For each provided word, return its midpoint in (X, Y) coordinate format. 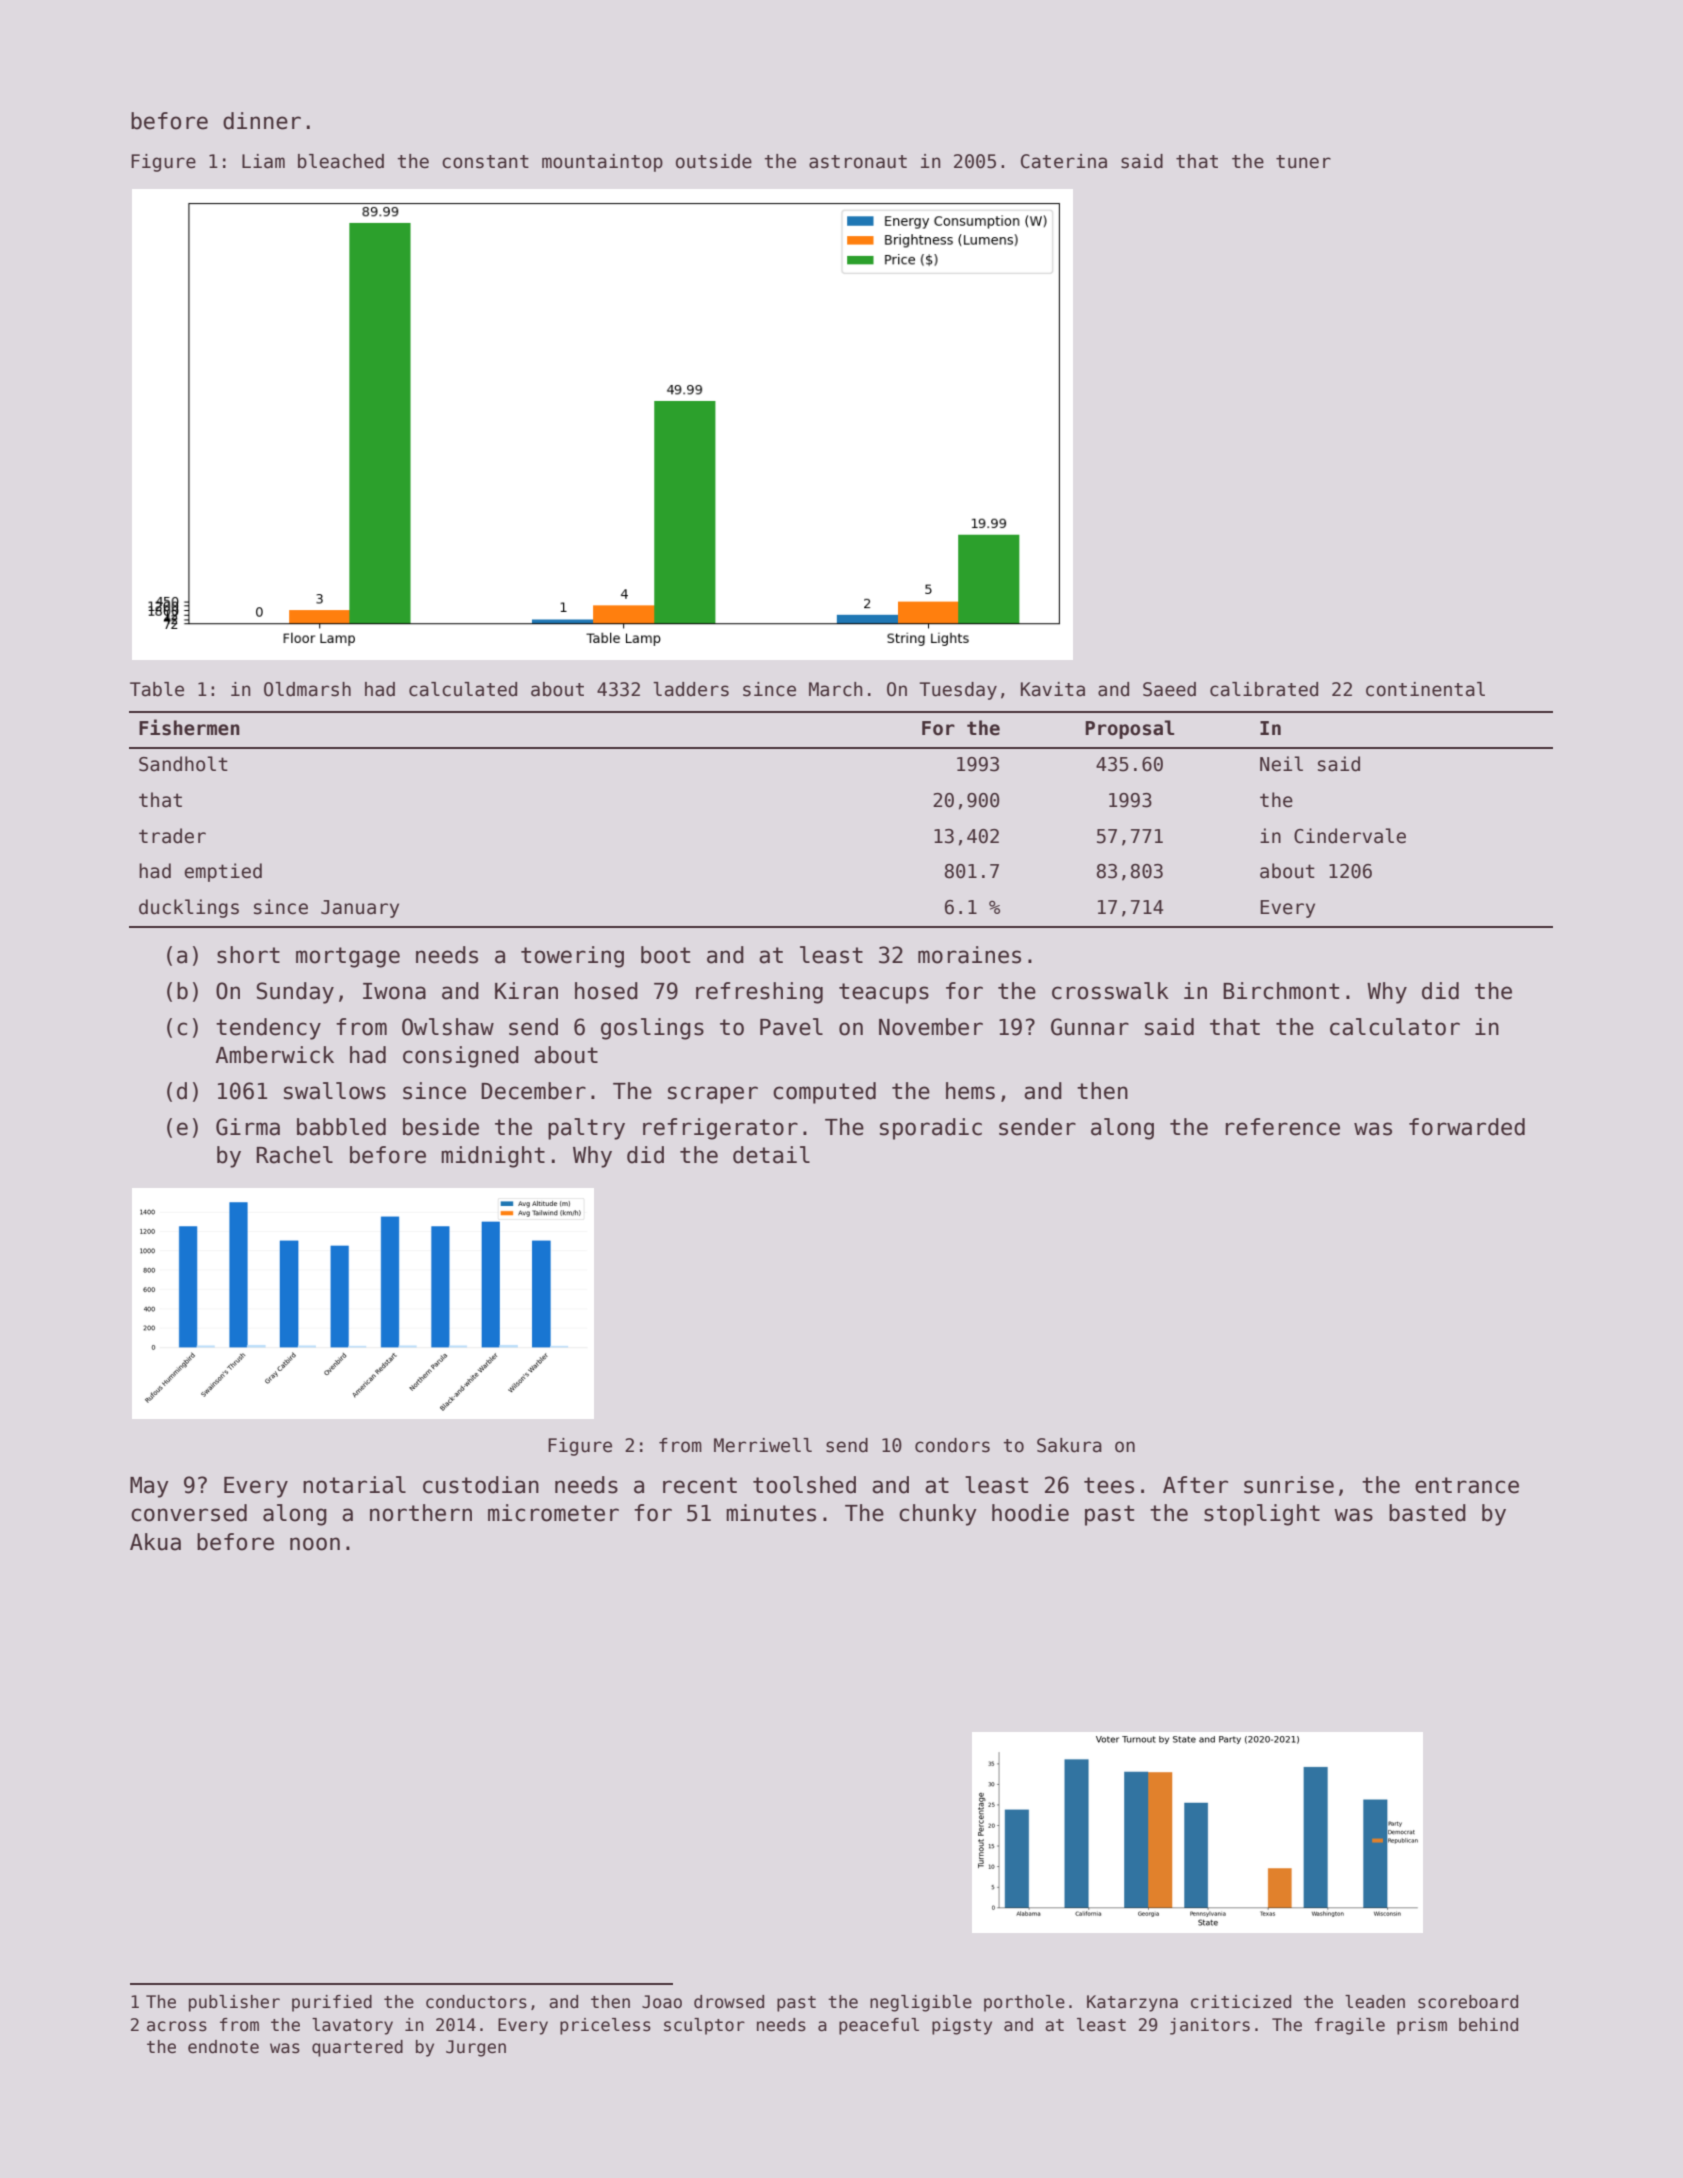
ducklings (189, 908)
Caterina (1064, 161)
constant (485, 162)
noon (315, 1544)
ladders (691, 689)
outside (714, 161)
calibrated (1264, 689)
